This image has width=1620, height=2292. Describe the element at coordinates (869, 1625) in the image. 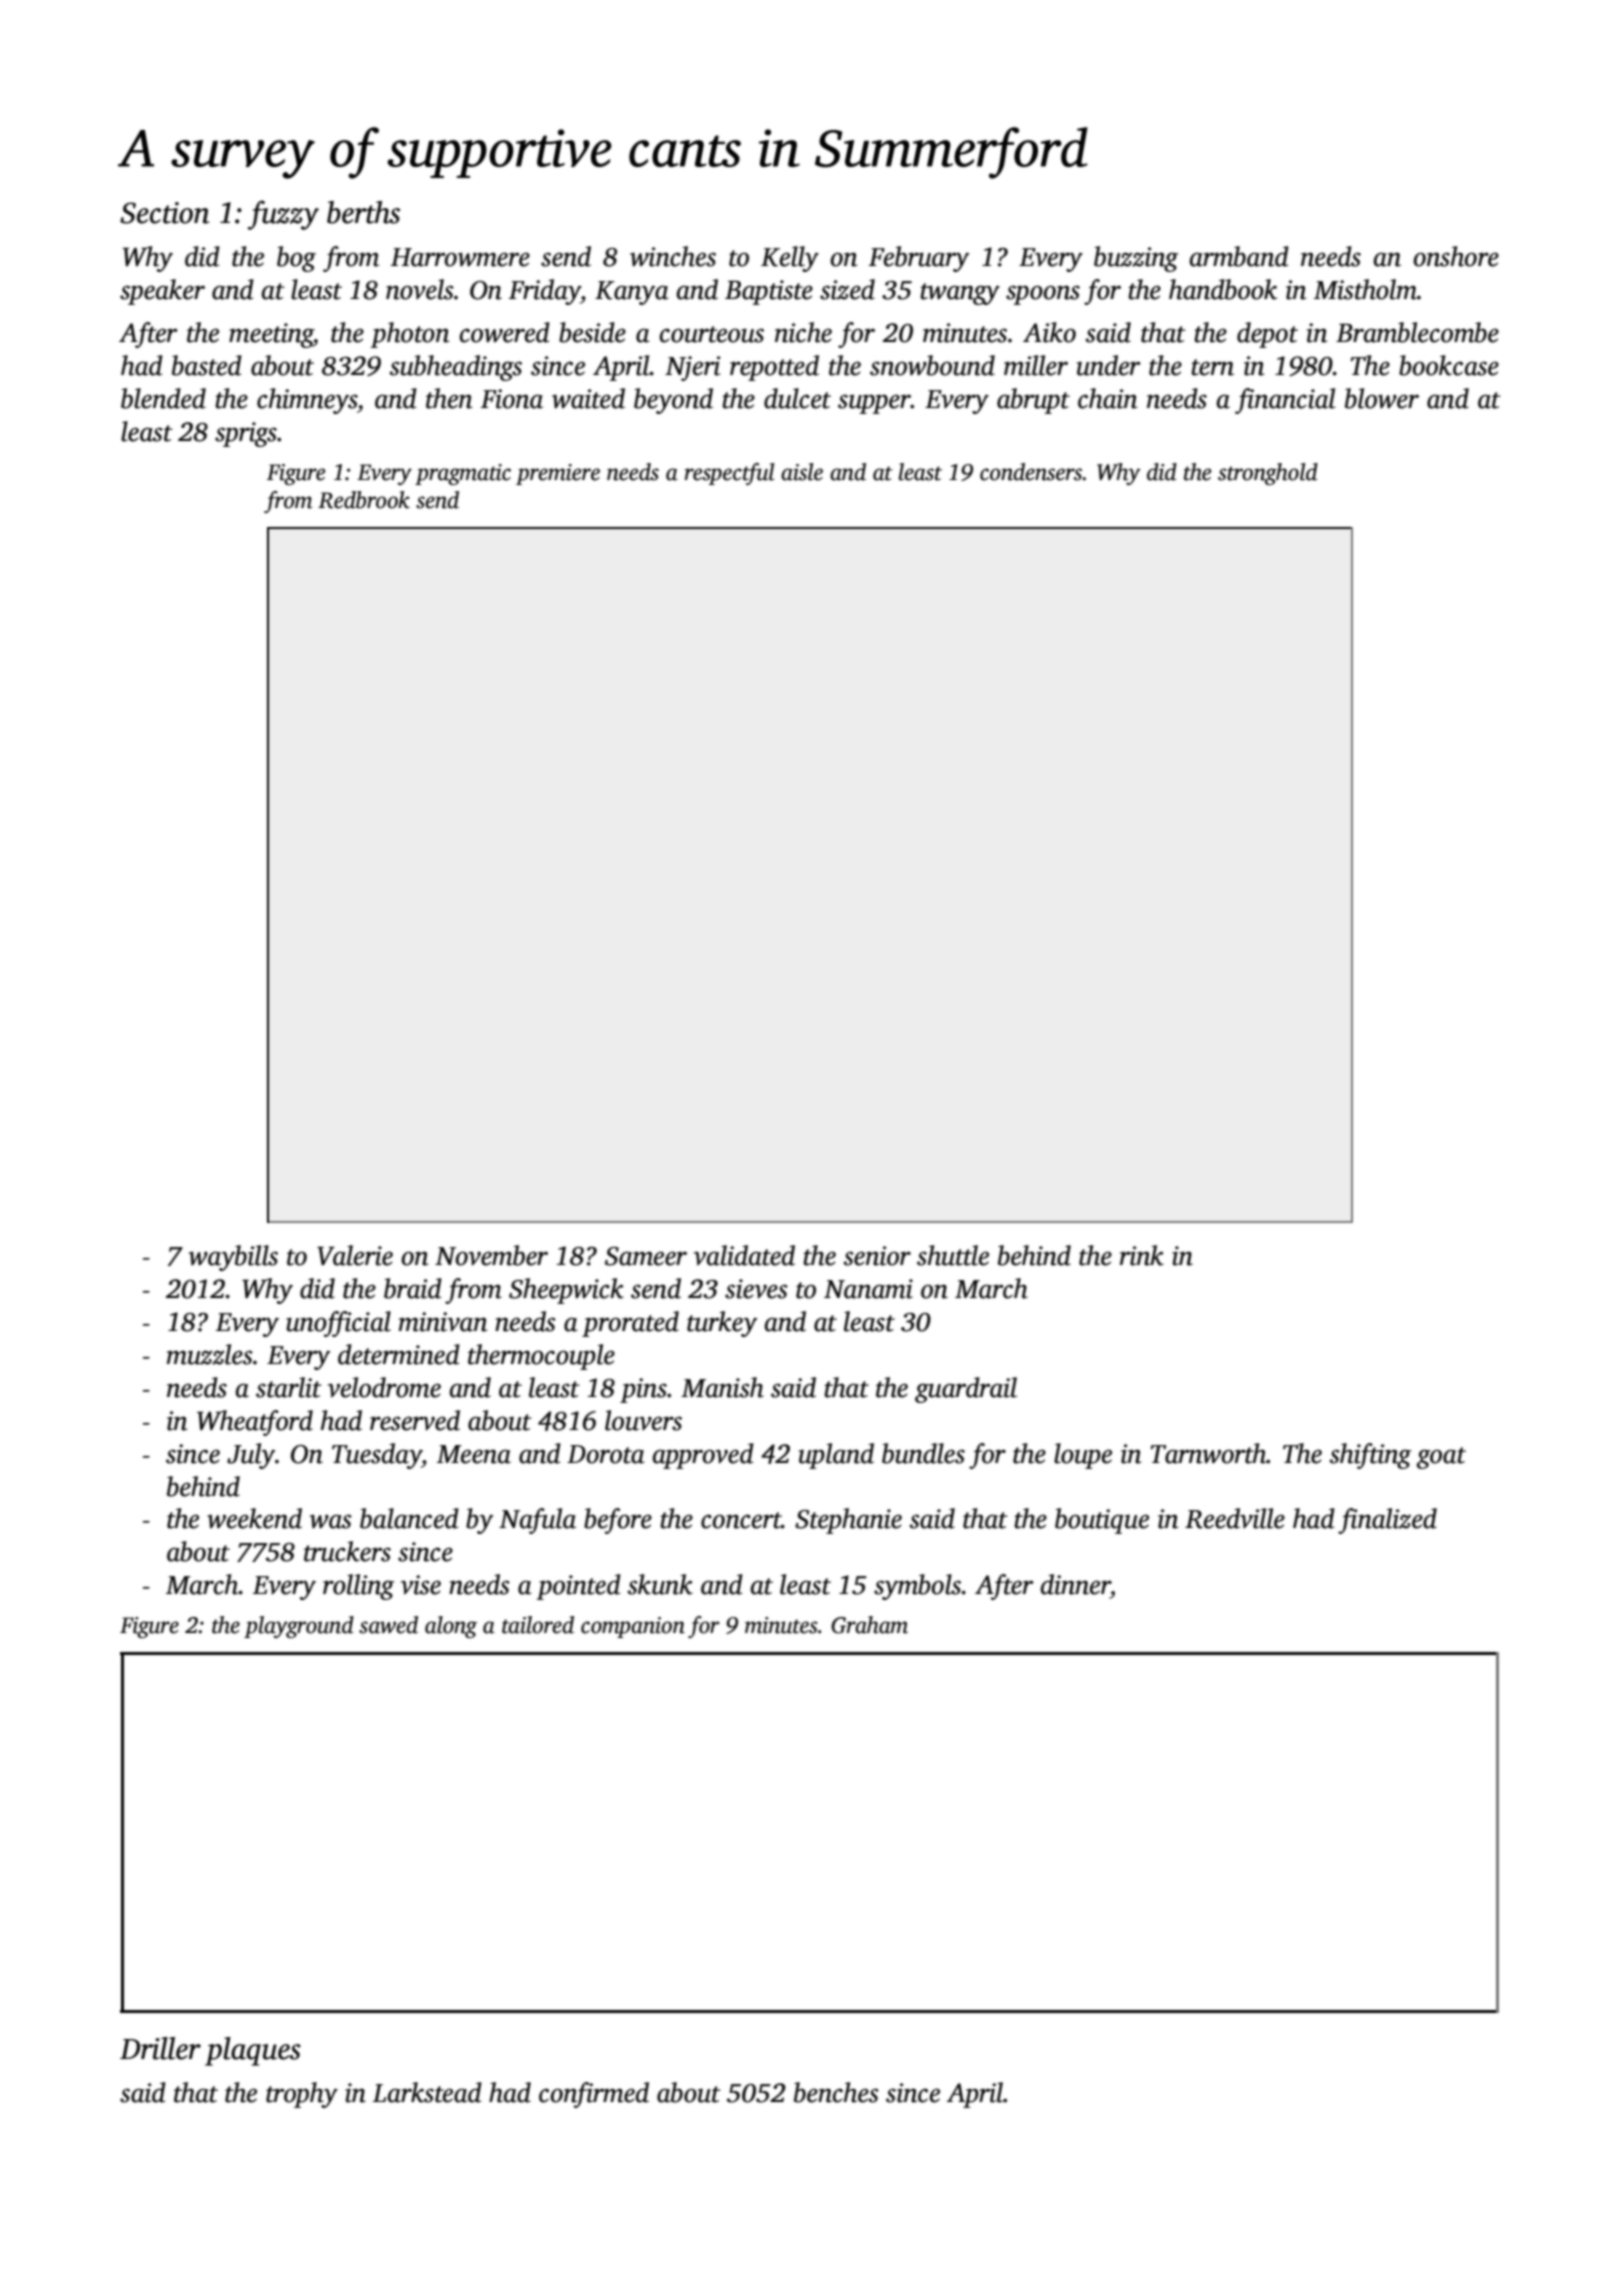

I see `Graham` at that location.
